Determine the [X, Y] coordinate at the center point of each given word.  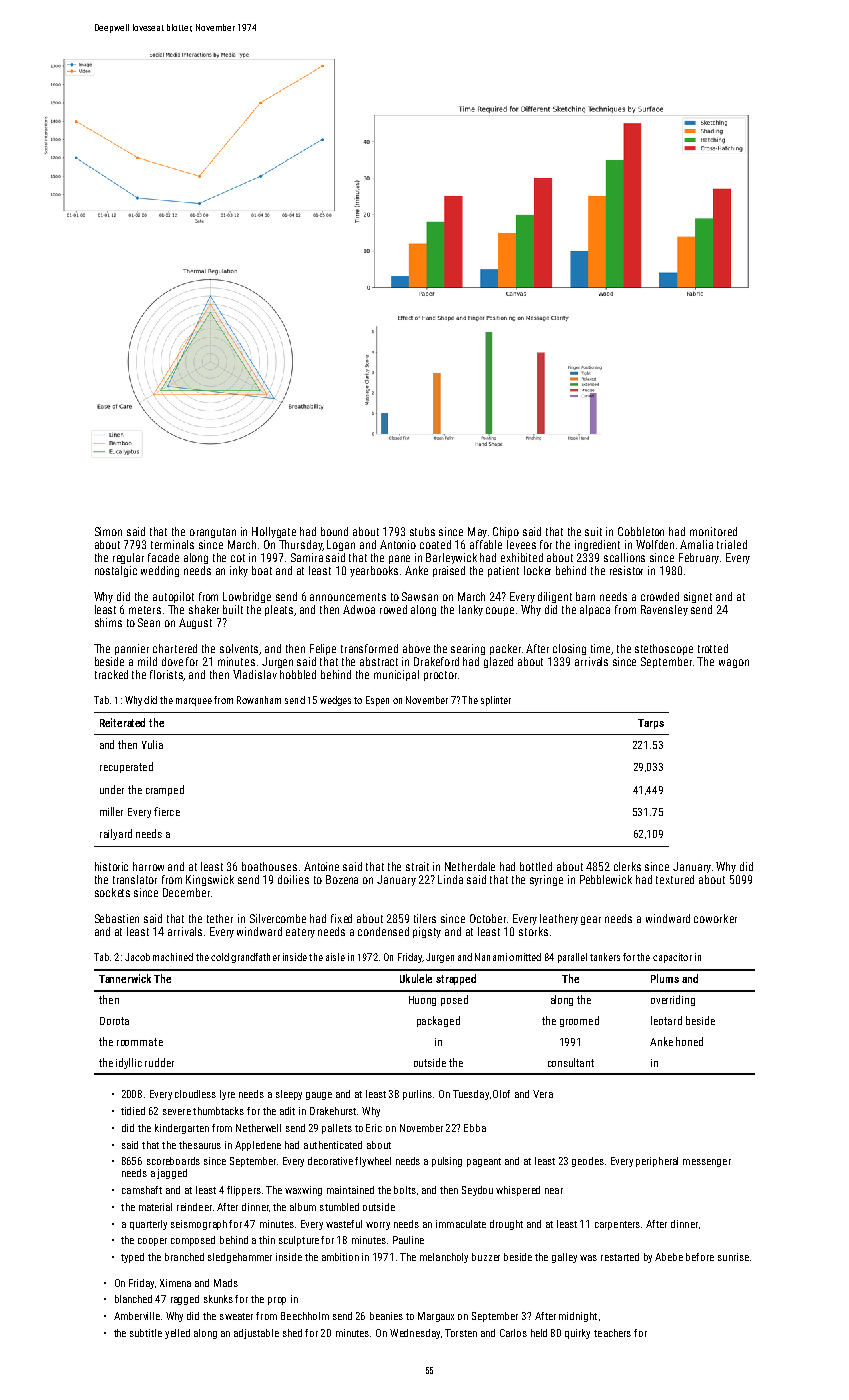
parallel [572, 958]
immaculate [461, 1224]
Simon [108, 531]
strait [417, 866]
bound [334, 531]
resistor [626, 570]
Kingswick [210, 880]
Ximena [175, 1283]
